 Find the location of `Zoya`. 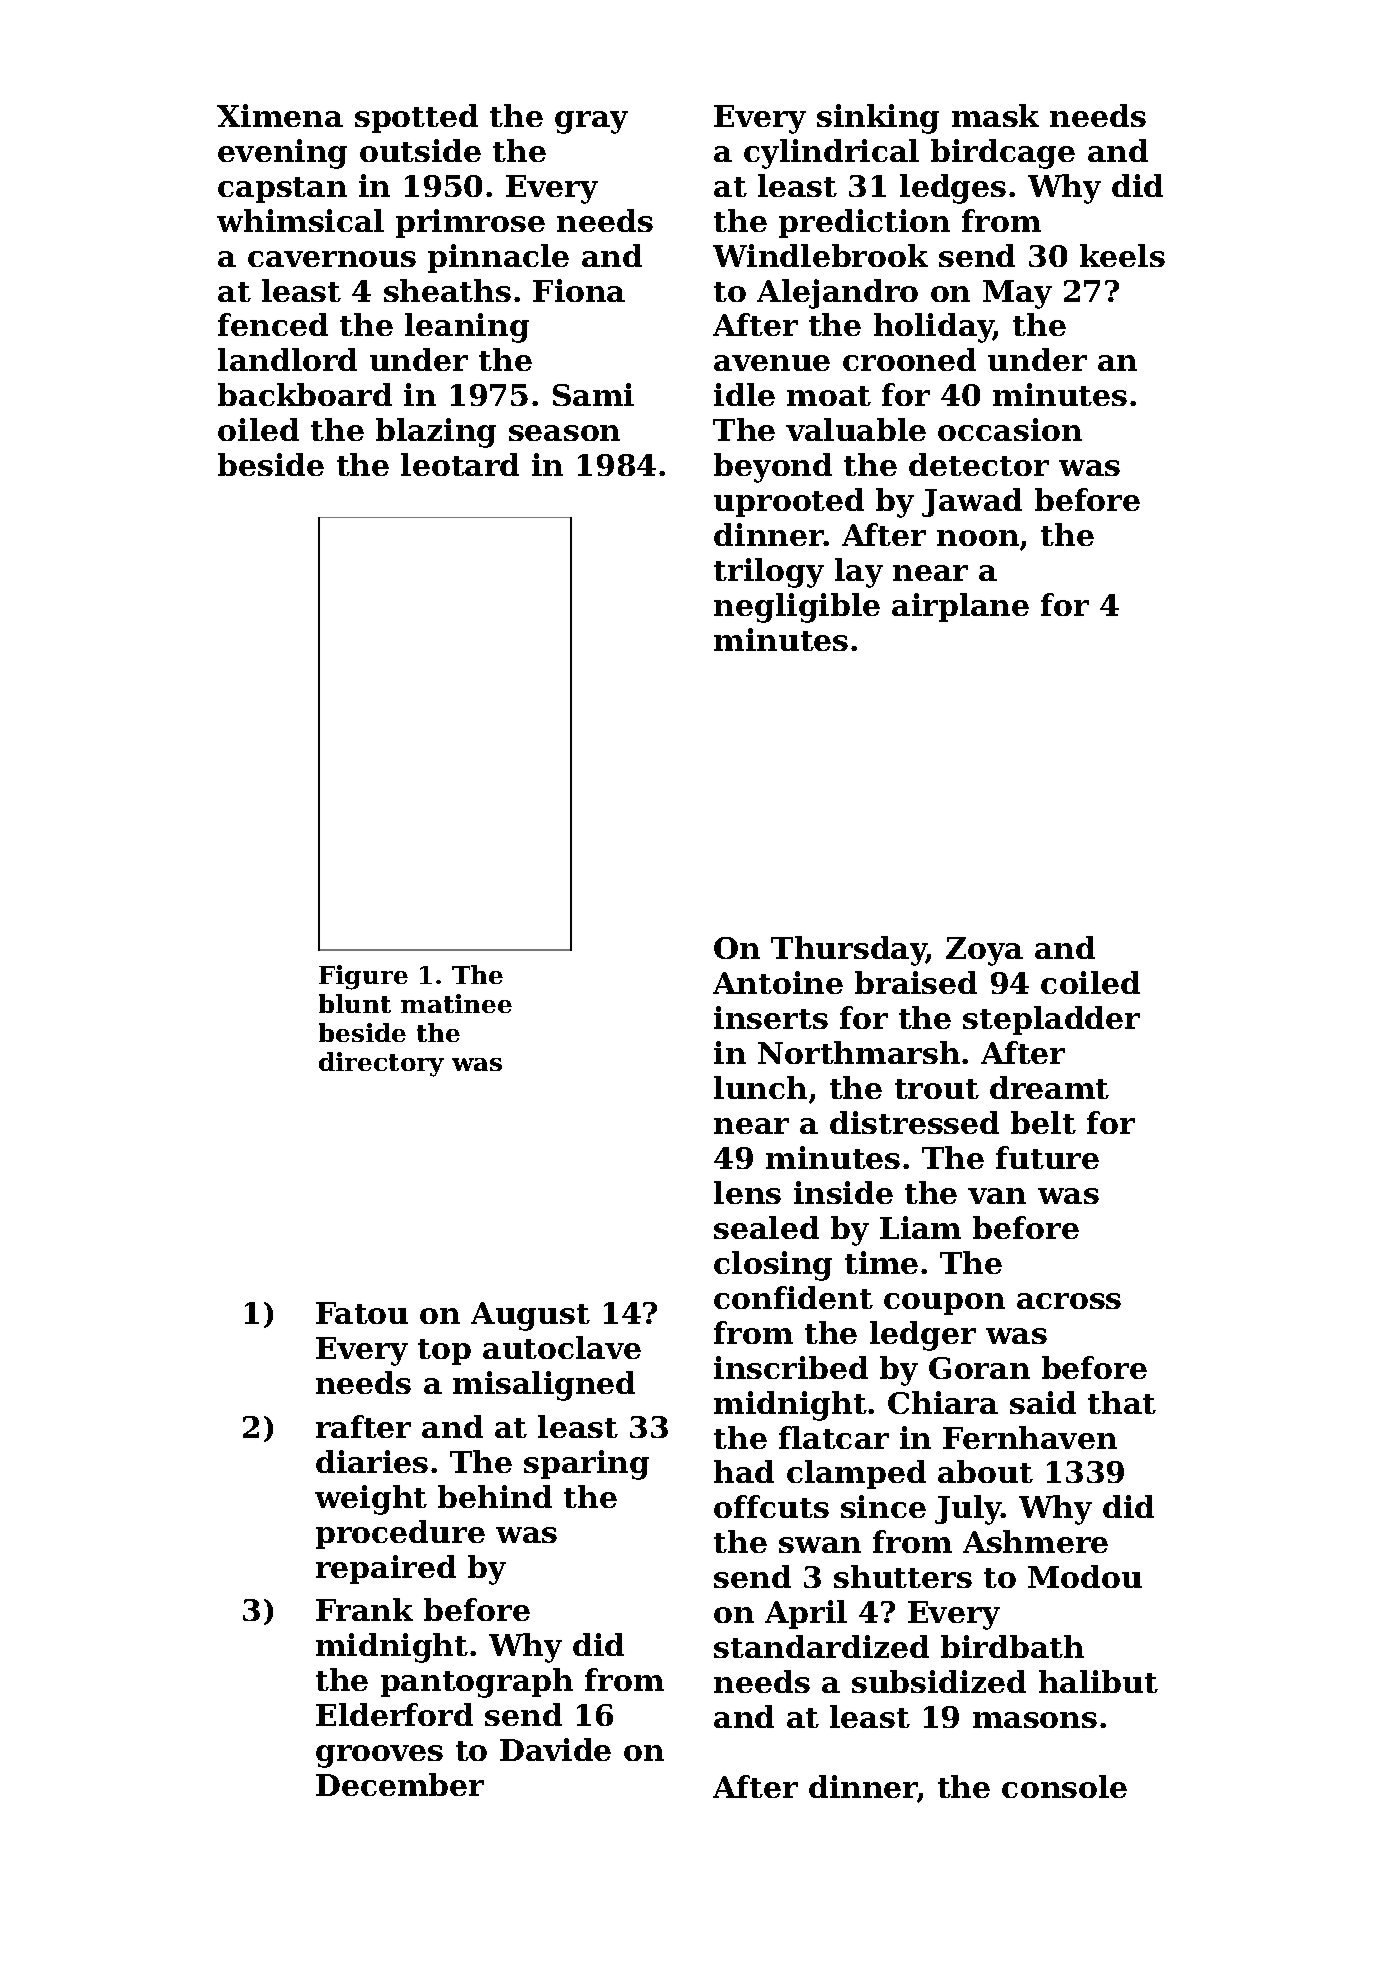

Zoya is located at coordinates (984, 951).
